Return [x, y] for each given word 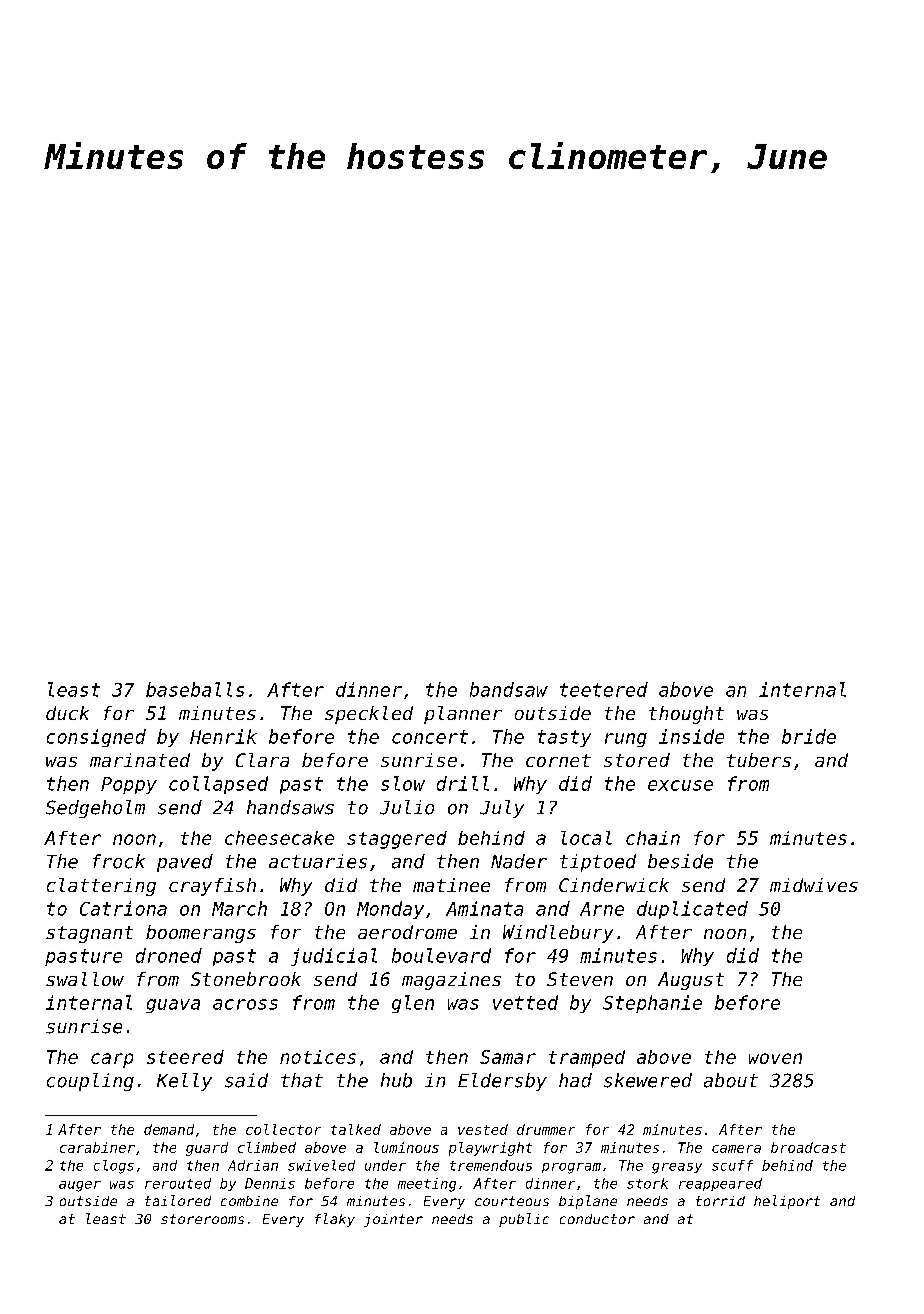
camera [736, 1149]
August [691, 981]
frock [119, 861]
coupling [90, 1082]
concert [430, 737]
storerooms [202, 1219]
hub [396, 1080]
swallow [85, 979]
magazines [451, 981]
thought [686, 715]
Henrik [223, 736]
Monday [390, 910]
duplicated [692, 910]
